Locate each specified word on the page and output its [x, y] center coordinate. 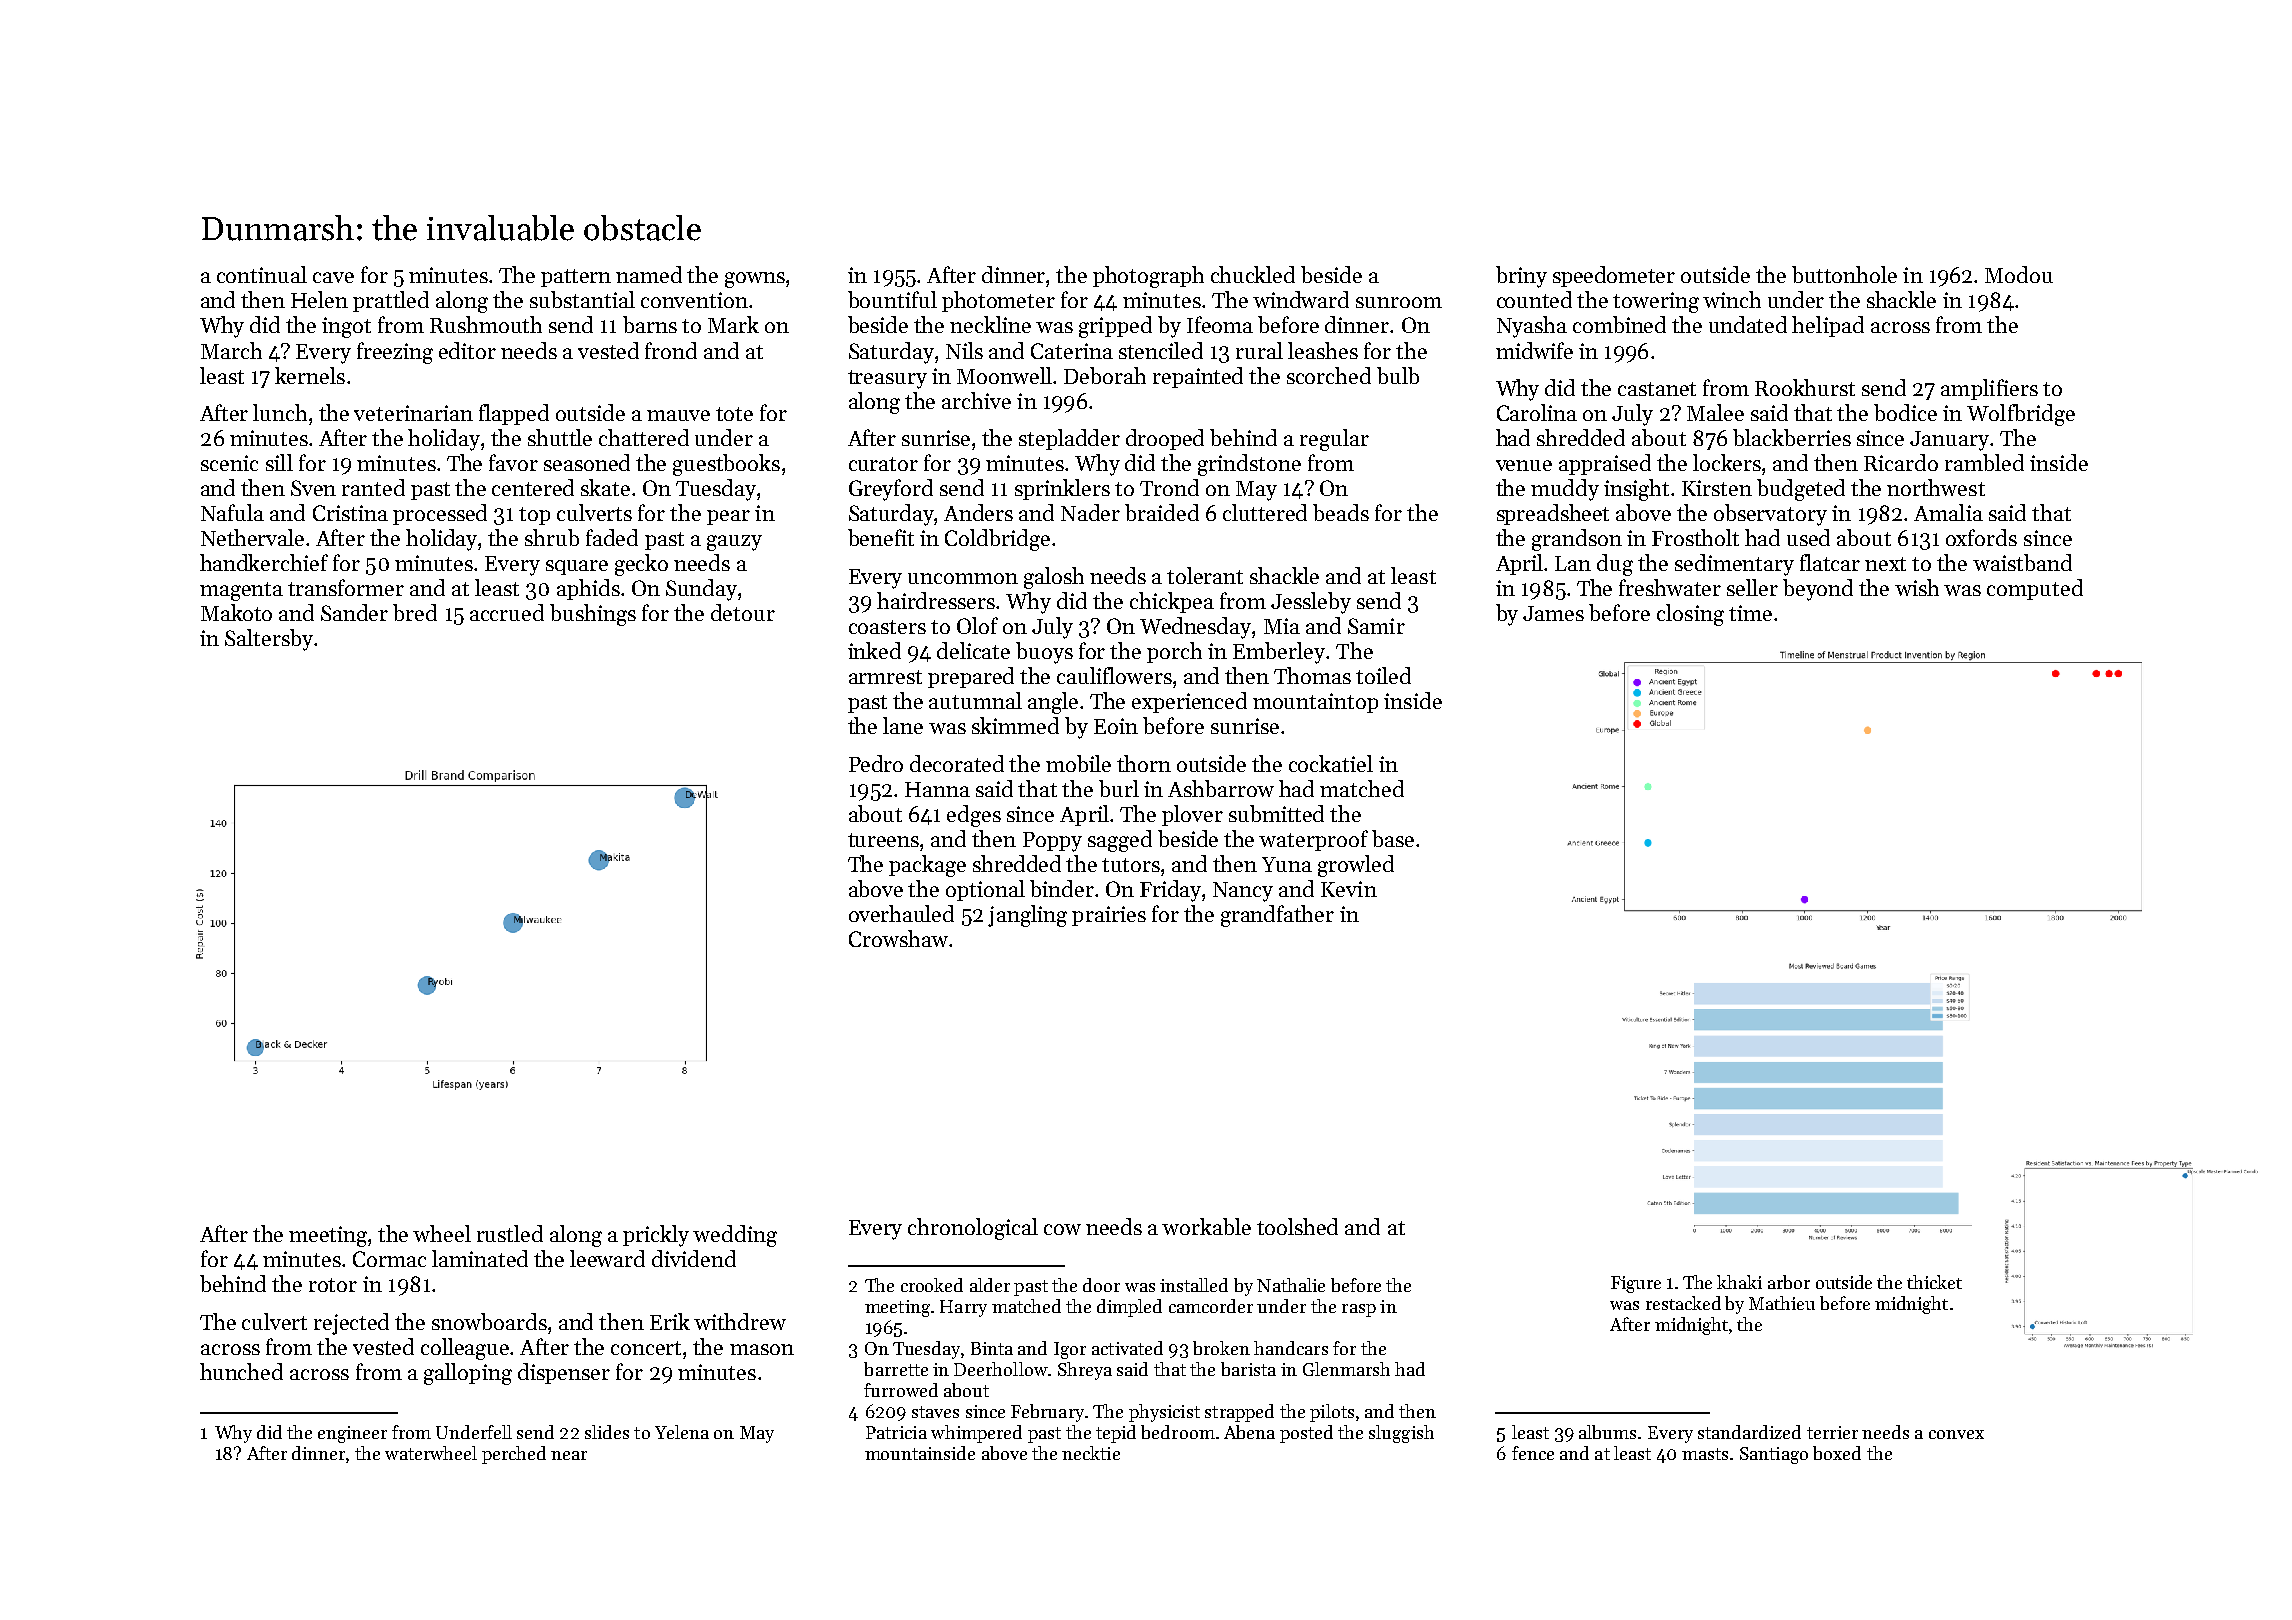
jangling [1027, 916]
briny [1521, 277]
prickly [656, 1236]
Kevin [1349, 889]
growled [1356, 866]
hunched [241, 1371]
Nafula [232, 512]
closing [1690, 615]
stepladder [1069, 439]
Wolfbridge [2021, 415]
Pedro [876, 763]
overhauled [901, 913]
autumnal [975, 700]
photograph [1148, 277]
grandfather [1277, 916]
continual [262, 274]
